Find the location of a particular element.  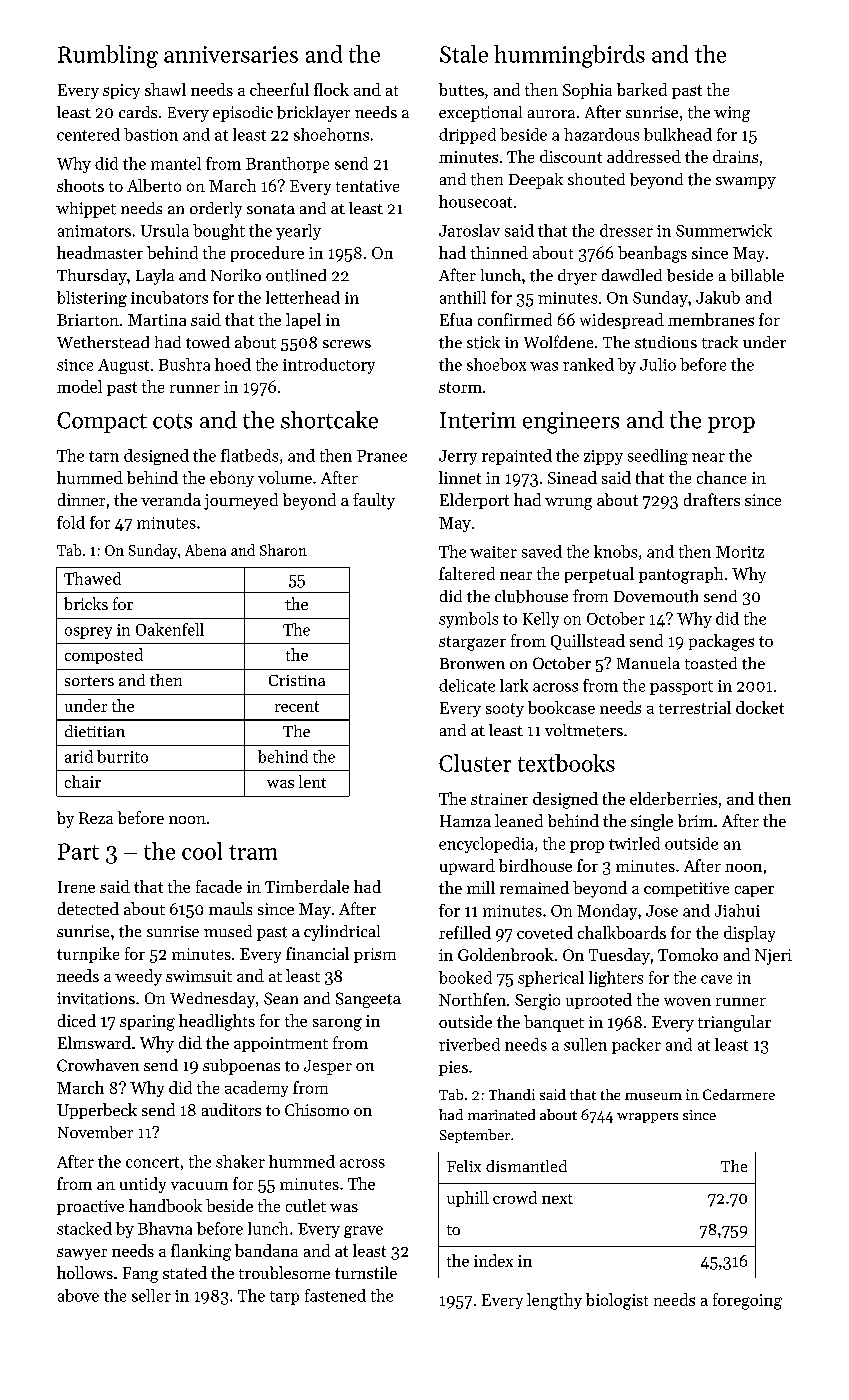

cool is located at coordinates (202, 851).
